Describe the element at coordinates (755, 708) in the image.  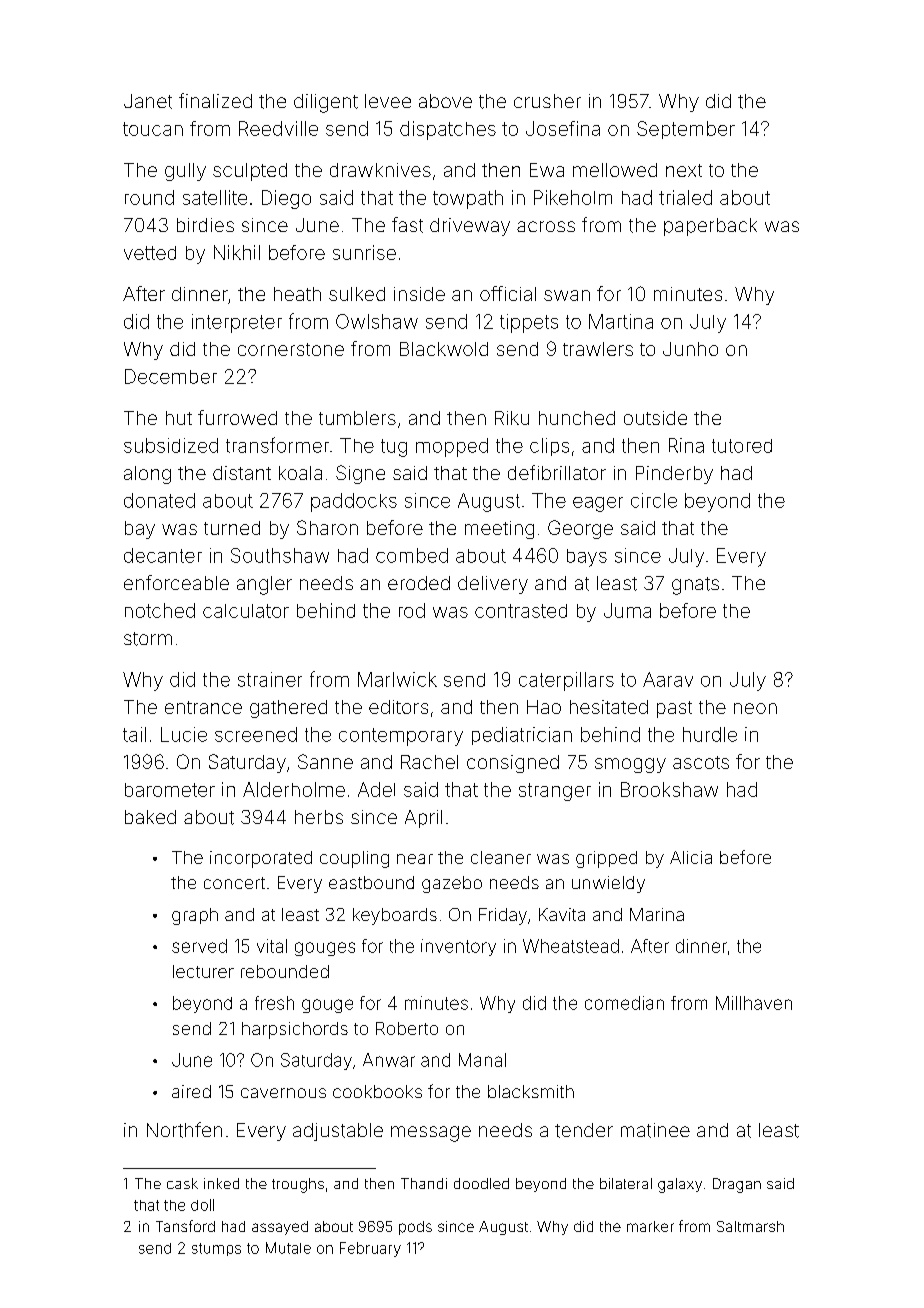
I see `neon` at that location.
